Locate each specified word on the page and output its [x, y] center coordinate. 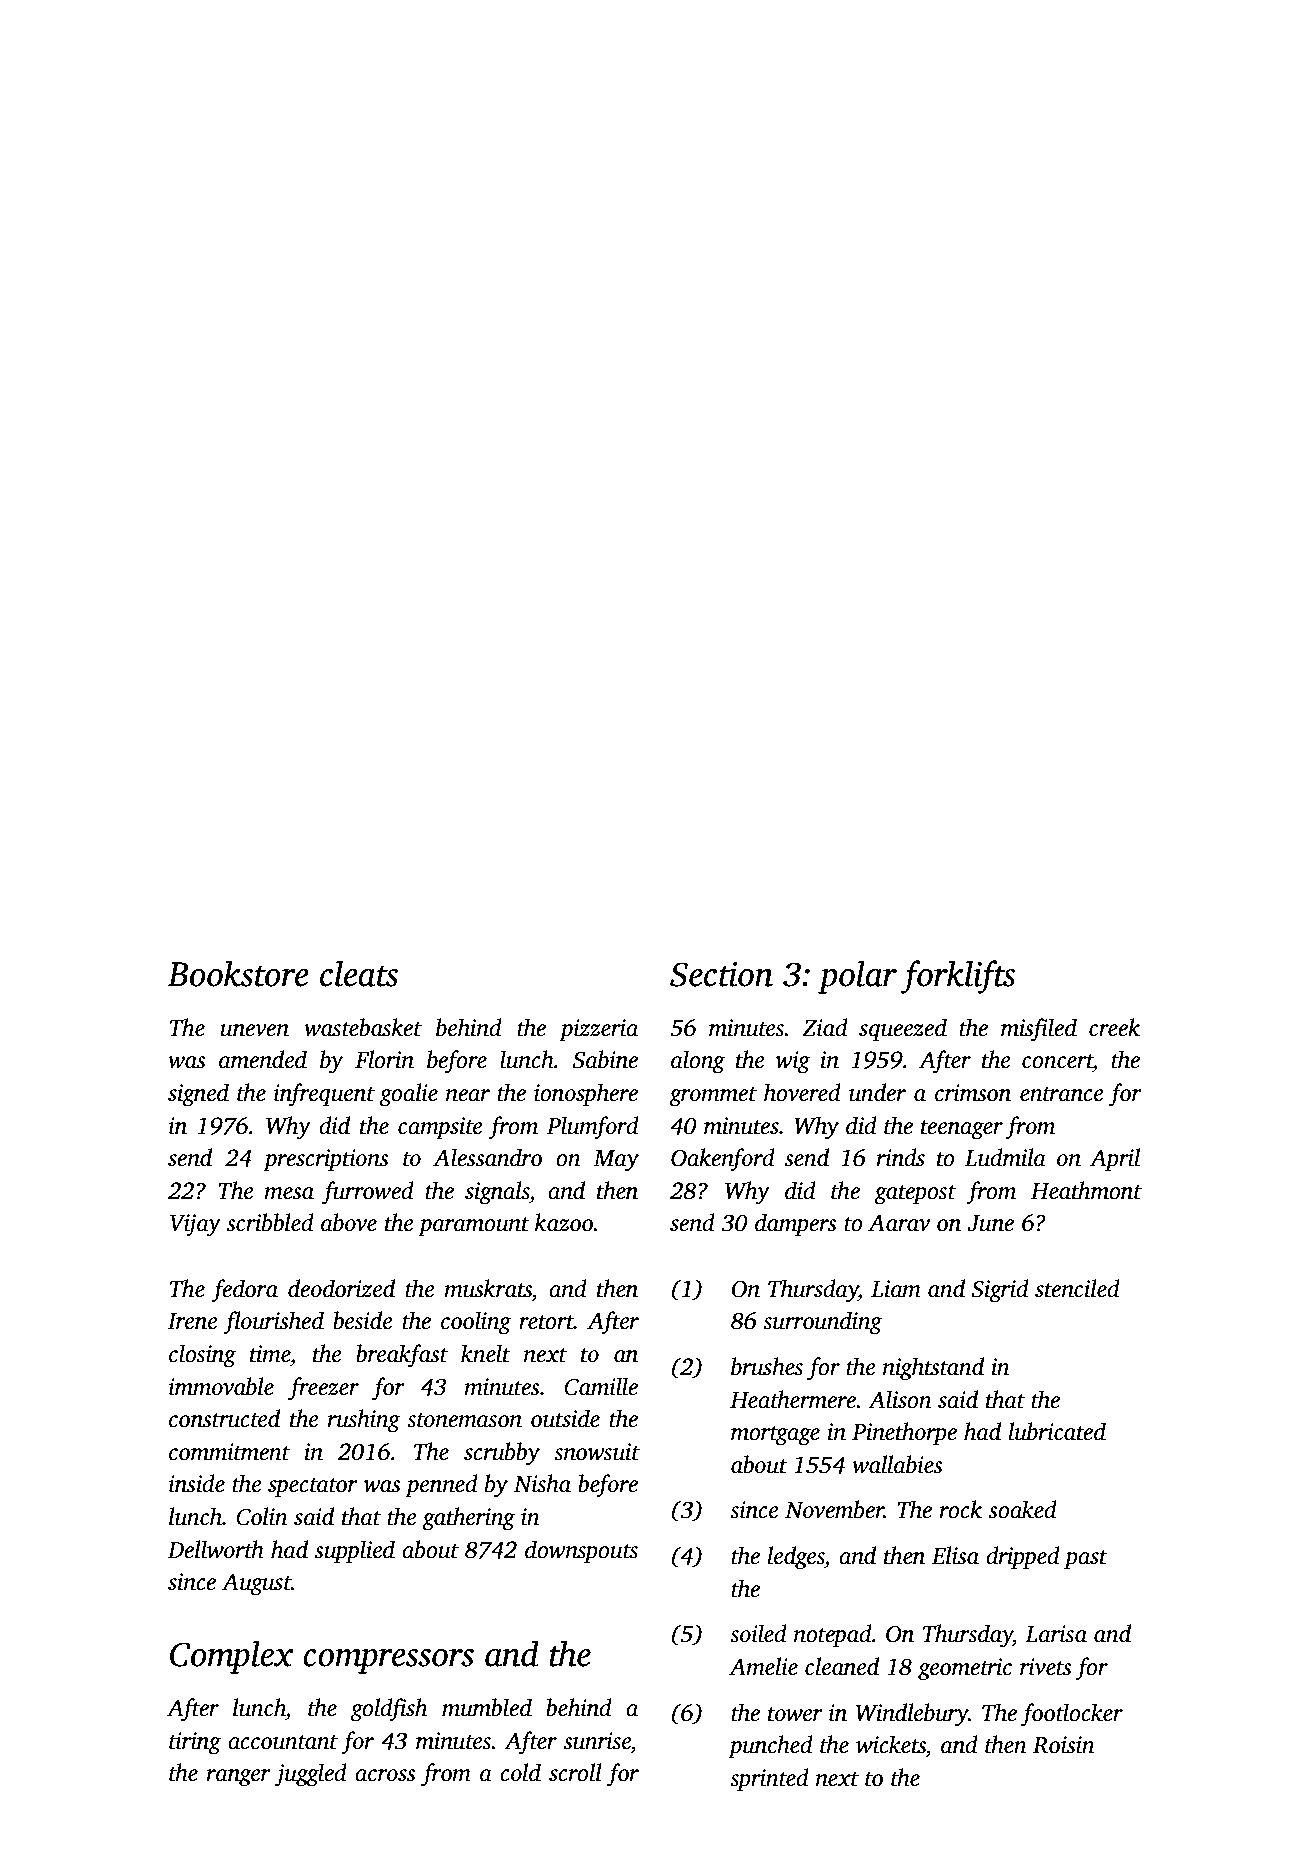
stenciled [1077, 1288]
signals [497, 1193]
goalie [409, 1095]
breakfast [402, 1356]
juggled [311, 1775]
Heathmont [1086, 1190]
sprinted [769, 1779]
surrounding [822, 1323]
